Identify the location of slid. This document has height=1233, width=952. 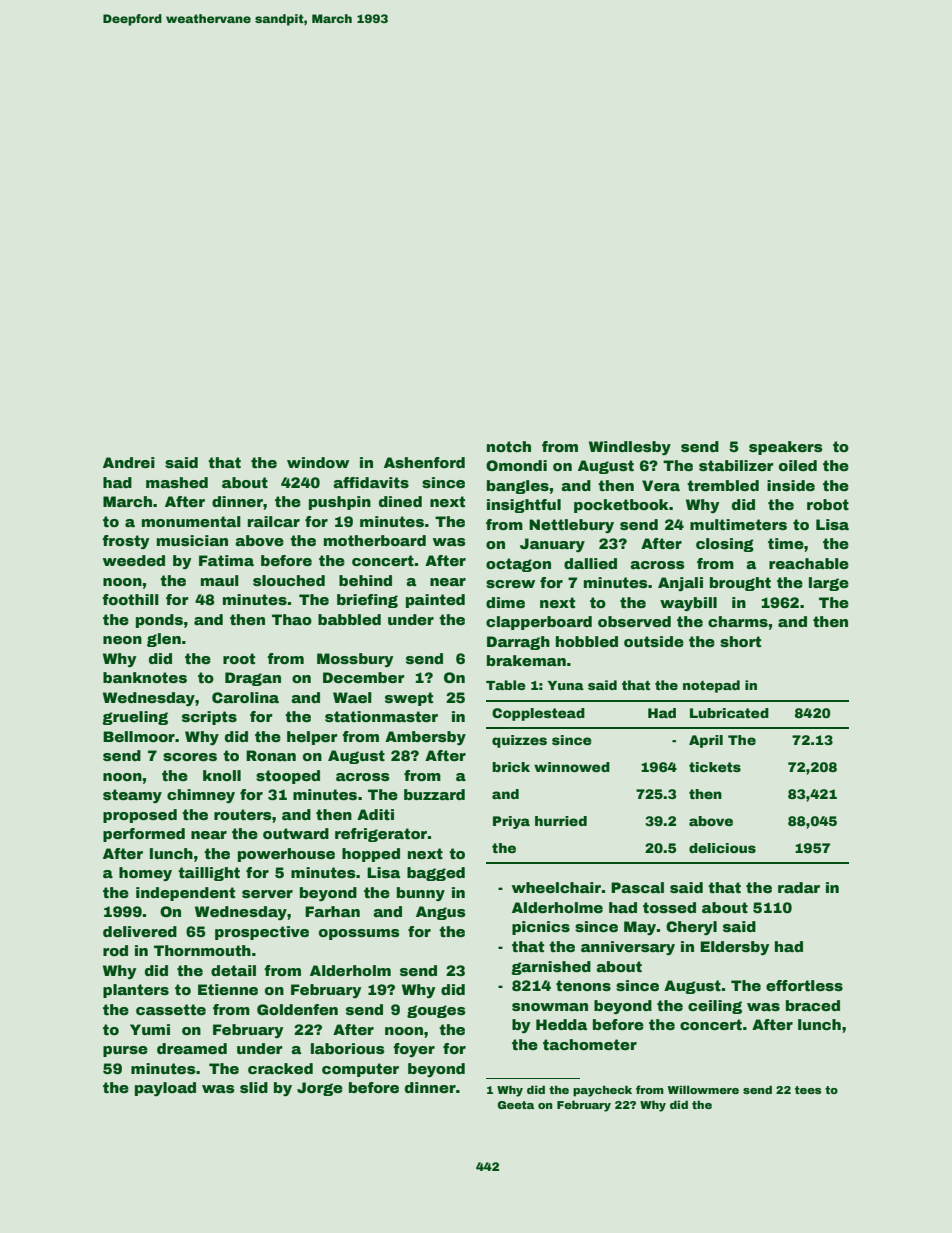
(254, 1087).
